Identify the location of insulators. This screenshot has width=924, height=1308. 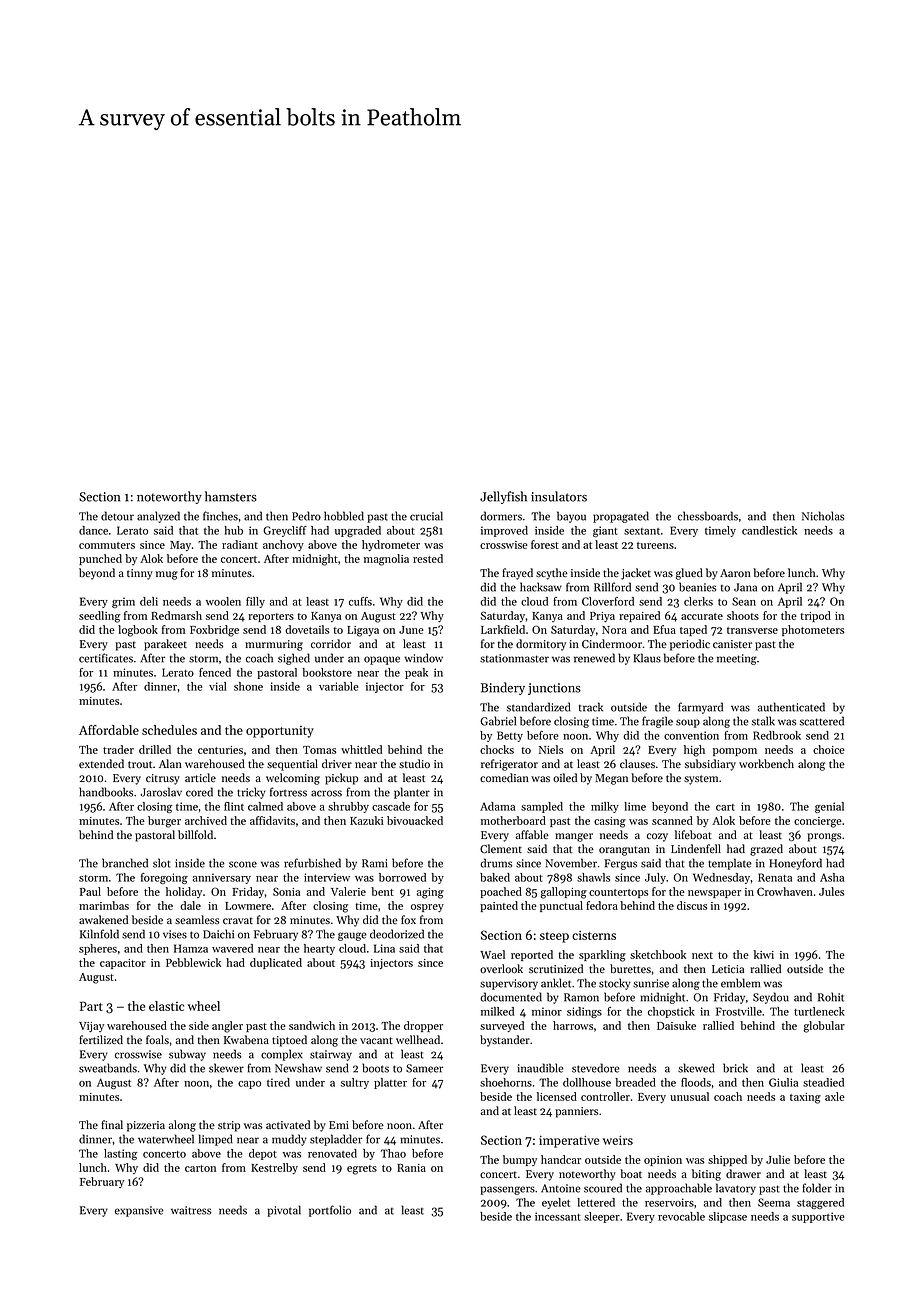
(559, 496).
